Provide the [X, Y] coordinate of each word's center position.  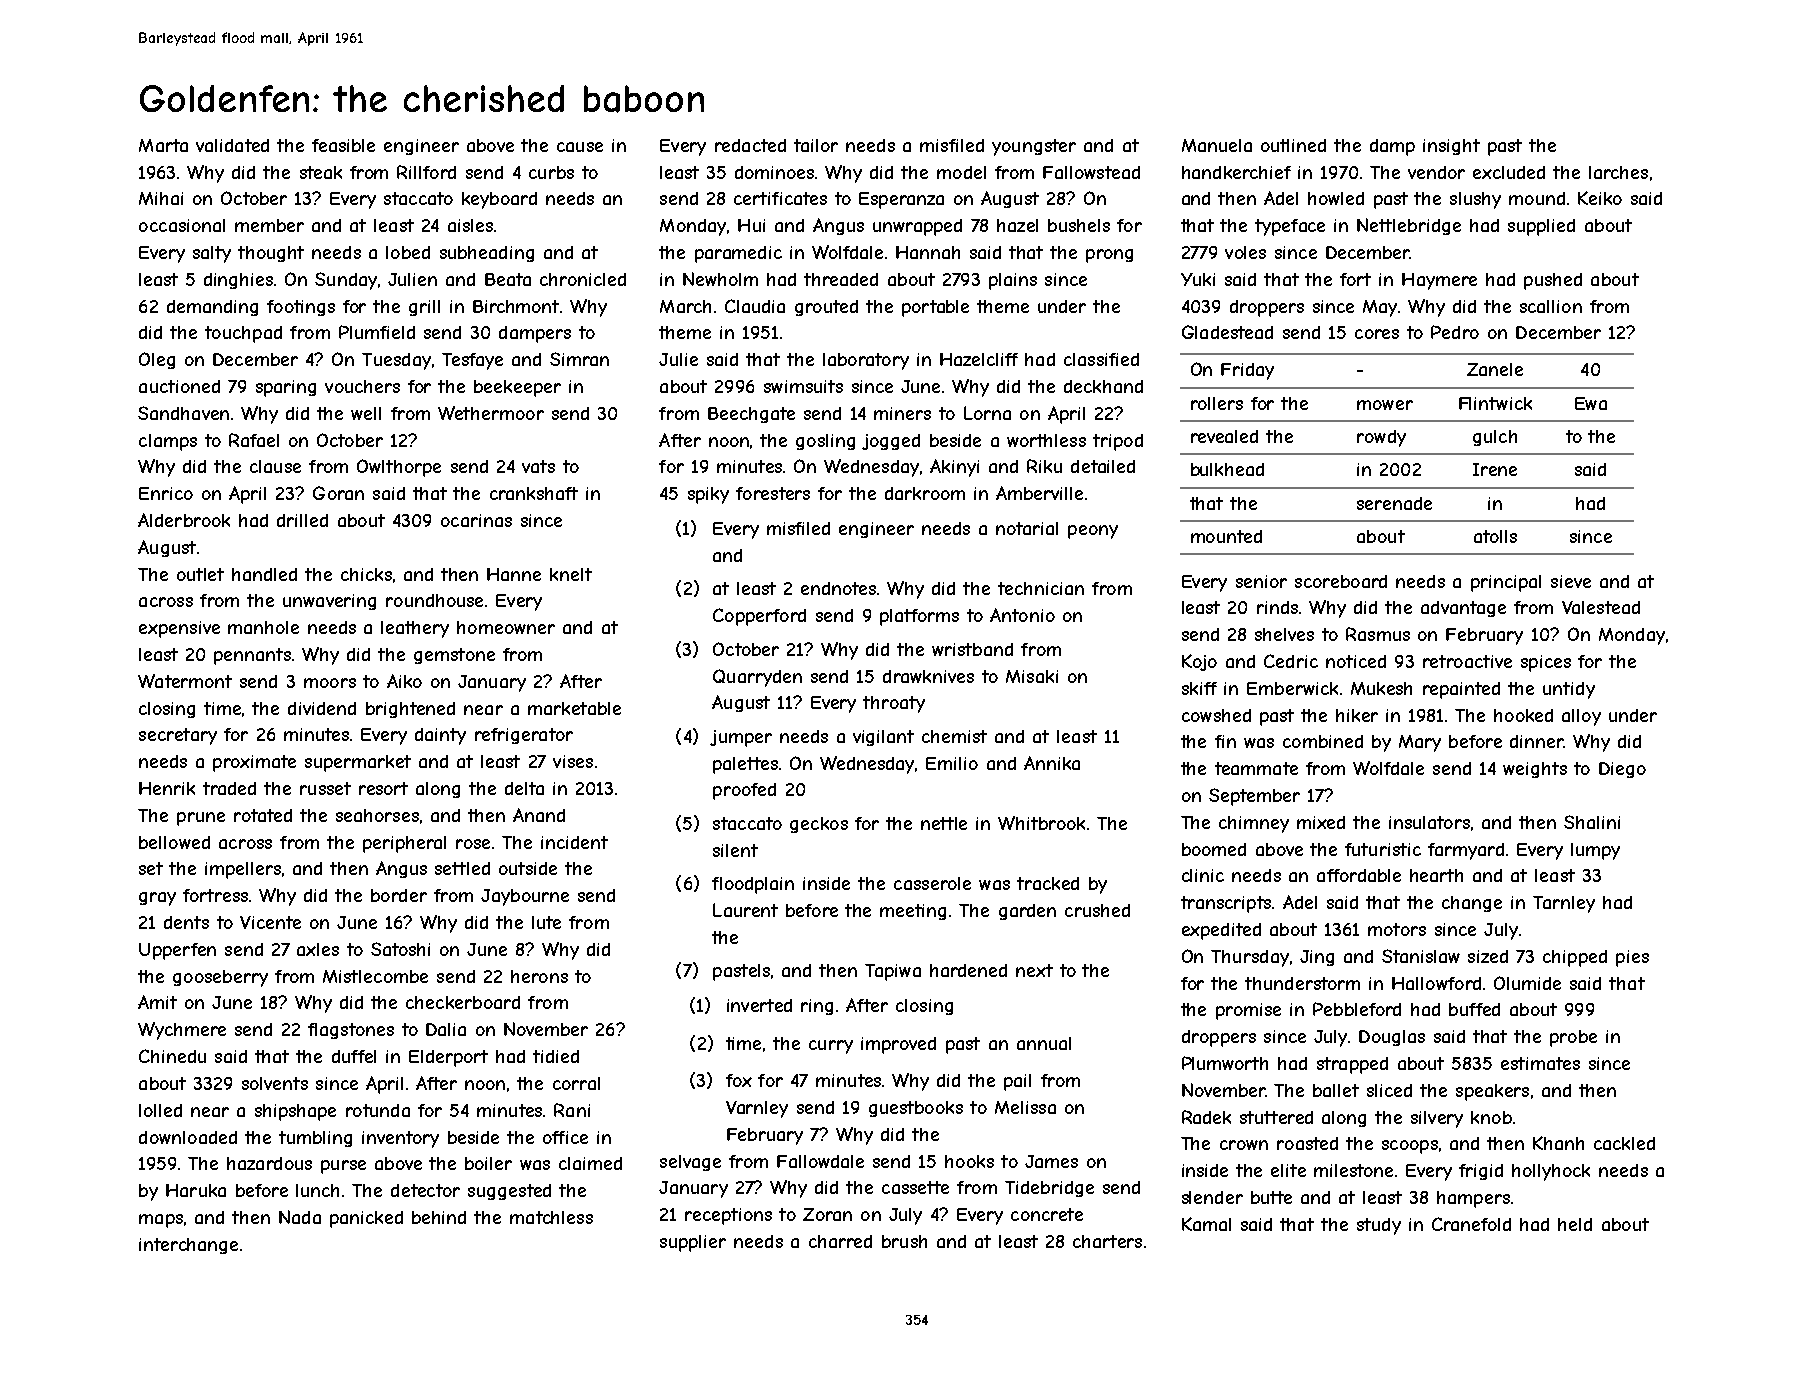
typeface [1290, 227]
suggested [509, 1192]
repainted [1461, 690]
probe [1573, 1038]
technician [1041, 588]
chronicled [583, 279]
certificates [780, 198]
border [399, 895]
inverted [759, 1005]
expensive [179, 629]
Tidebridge [1049, 1189]
